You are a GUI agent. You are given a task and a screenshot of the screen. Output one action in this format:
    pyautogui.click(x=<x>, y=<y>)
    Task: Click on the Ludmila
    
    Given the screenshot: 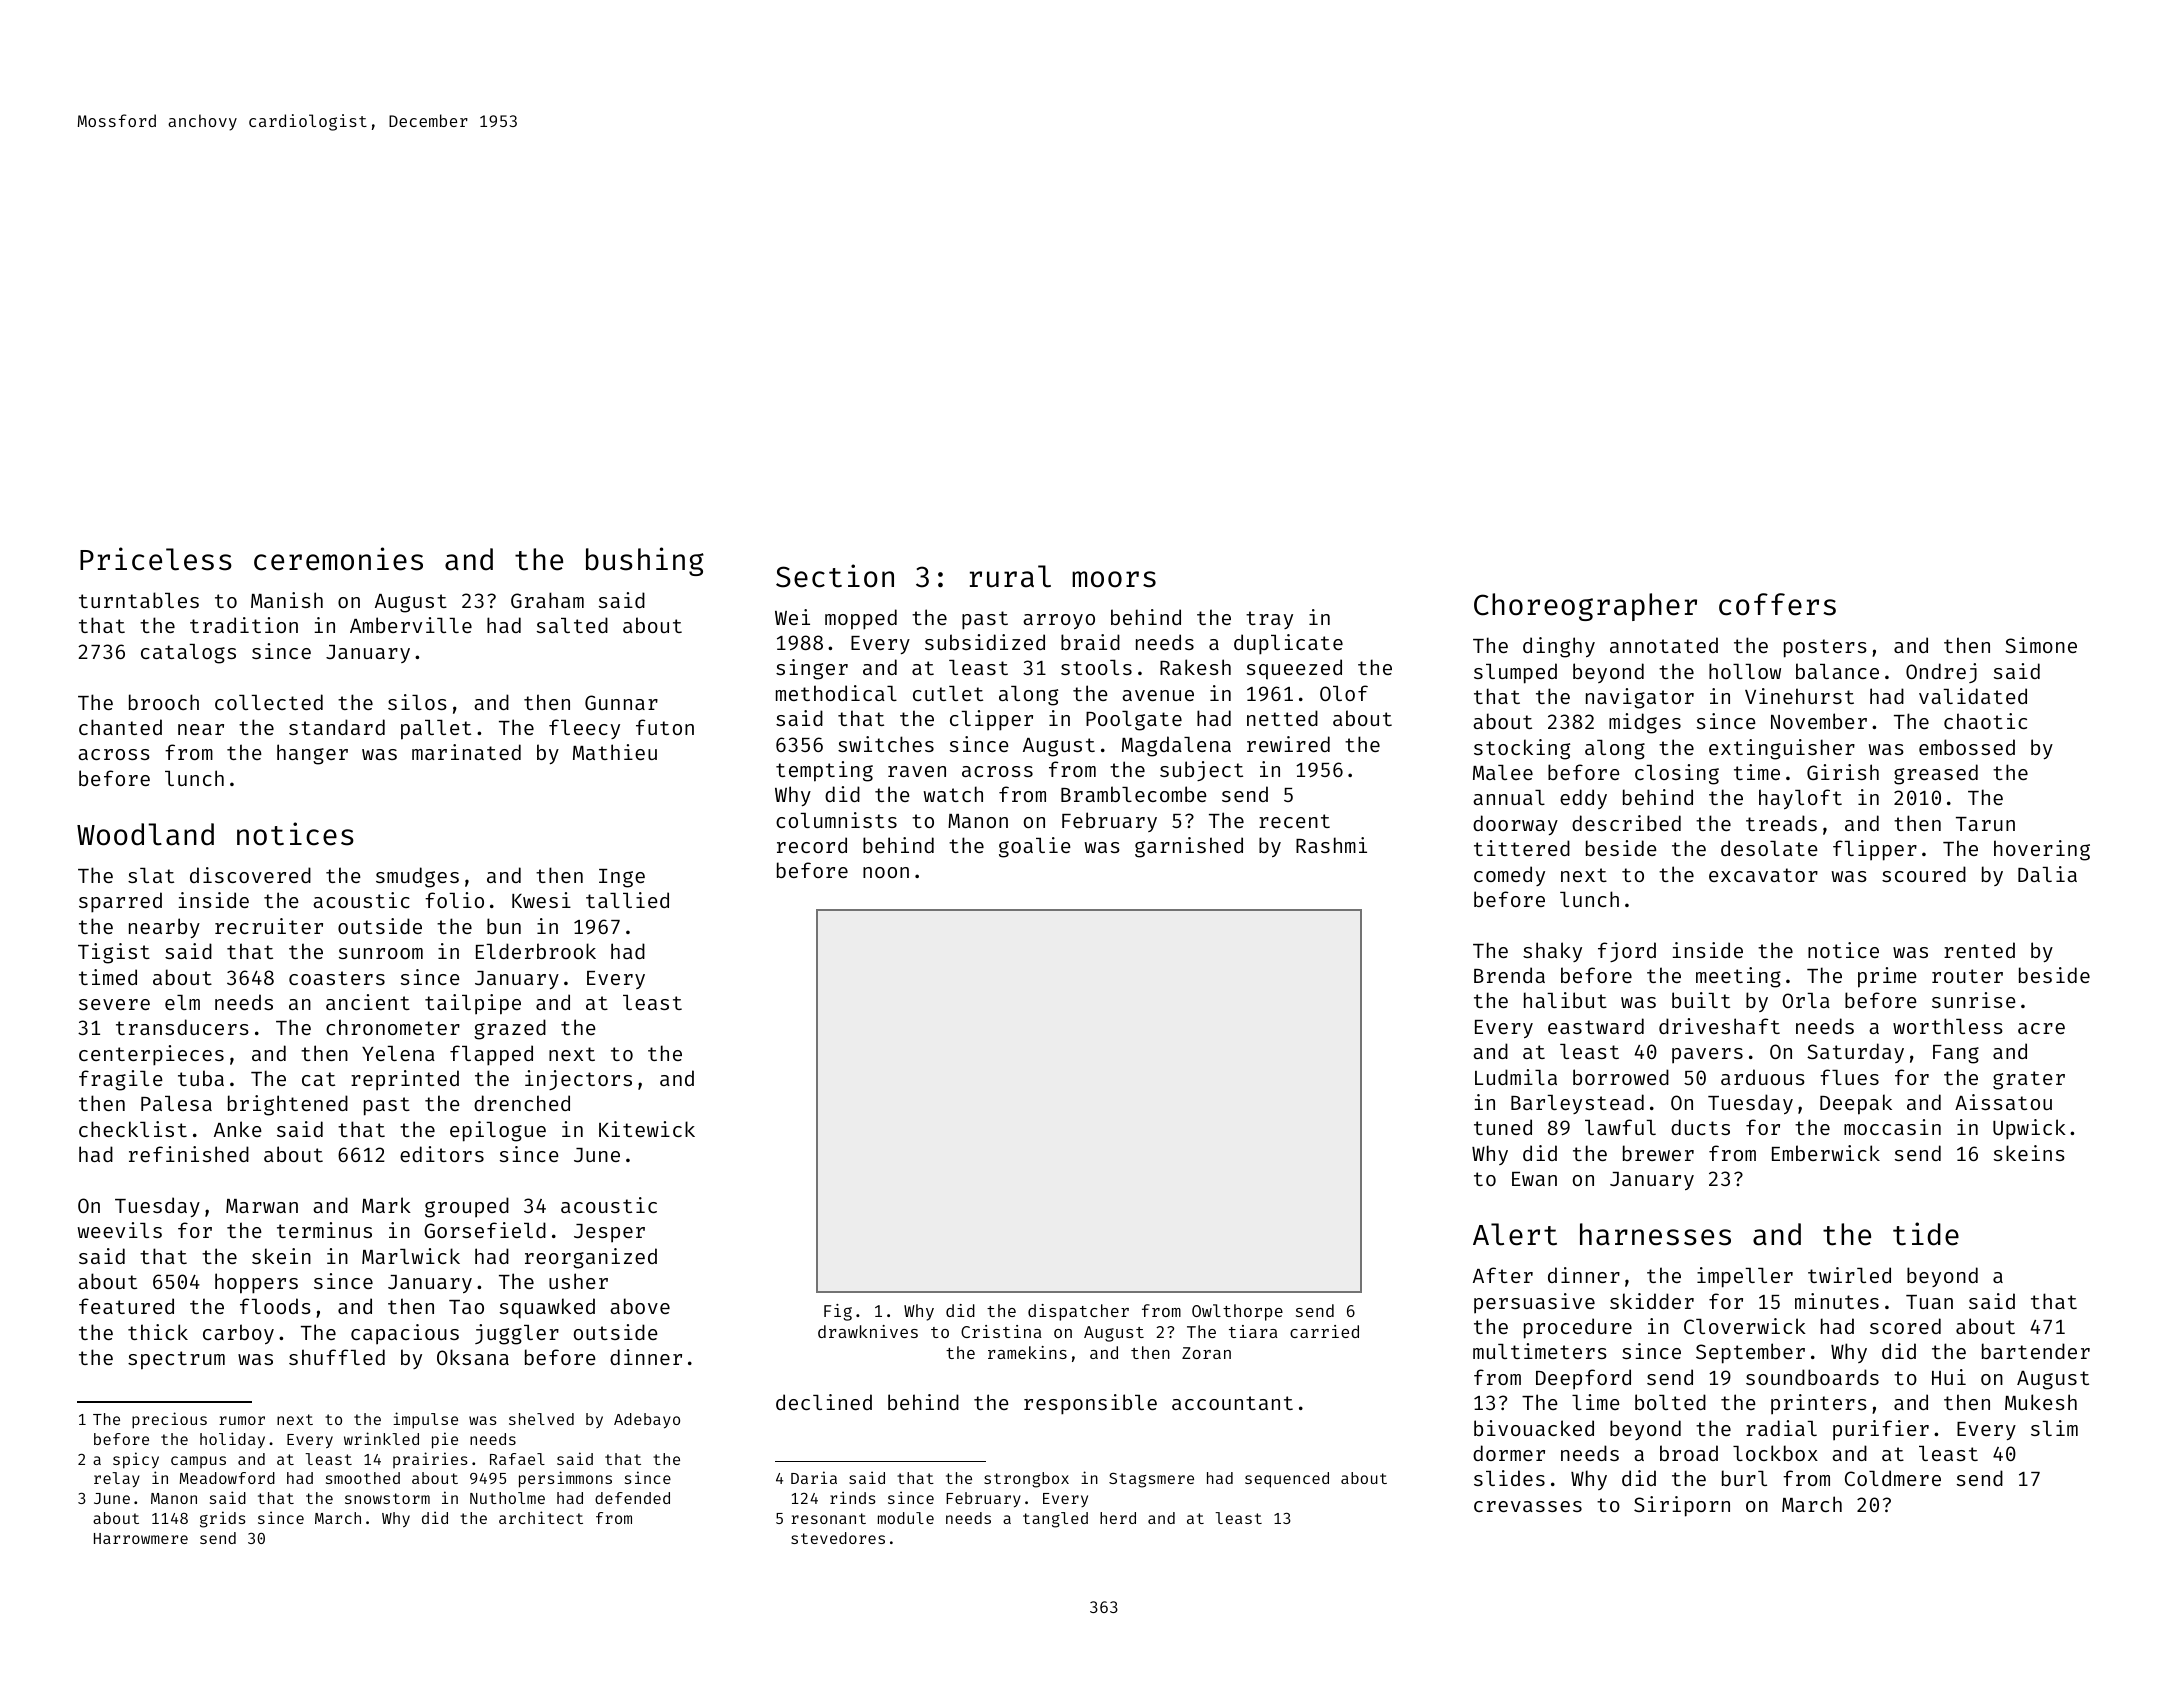 What is the action you would take?
    pyautogui.click(x=1516, y=1077)
